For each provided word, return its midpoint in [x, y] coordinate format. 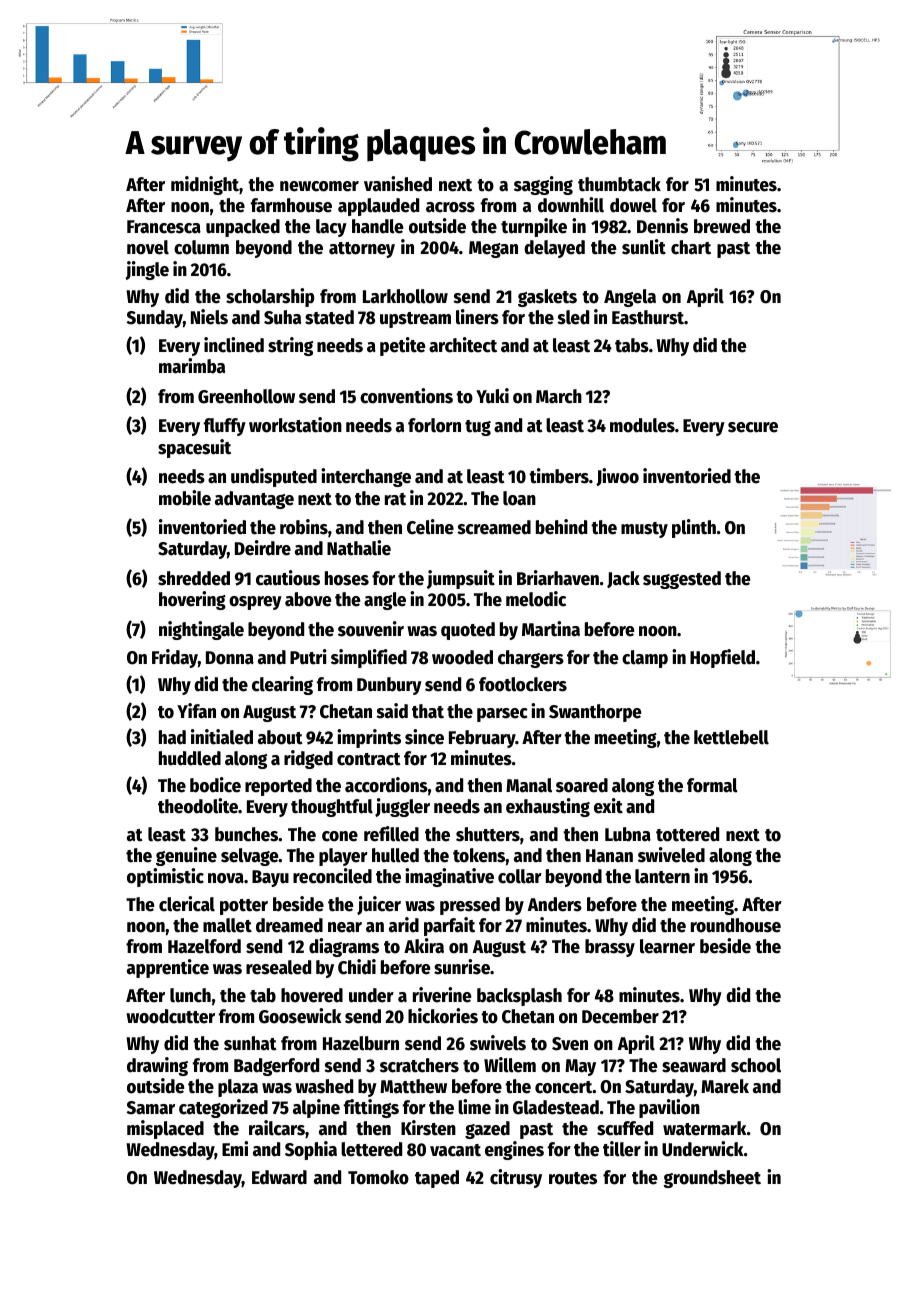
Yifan [196, 711]
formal [712, 785]
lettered [371, 1149]
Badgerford [276, 1067]
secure [753, 427]
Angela [630, 298]
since [424, 737]
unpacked [243, 228]
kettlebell [731, 737]
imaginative [449, 877]
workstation [295, 425]
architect [463, 345]
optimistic [165, 877]
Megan [493, 249]
